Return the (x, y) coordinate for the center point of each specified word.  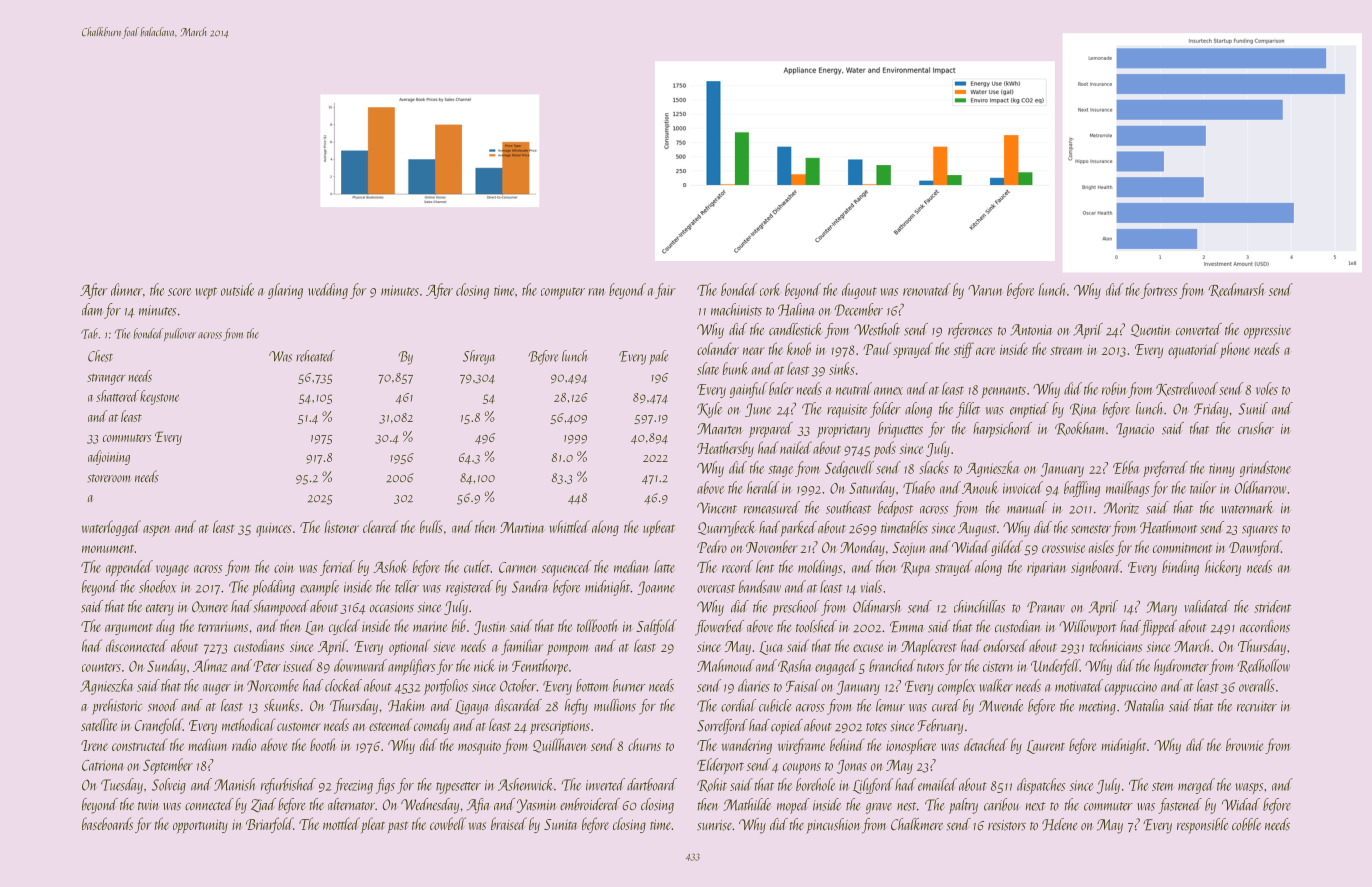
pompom (567, 650)
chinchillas (979, 606)
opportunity (200, 827)
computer (563, 293)
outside (237, 289)
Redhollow (1264, 666)
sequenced (566, 568)
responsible (1202, 826)
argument (129, 629)
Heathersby (725, 449)
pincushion (833, 826)
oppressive (1267, 332)
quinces (274, 530)
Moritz (1121, 508)
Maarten (720, 429)
